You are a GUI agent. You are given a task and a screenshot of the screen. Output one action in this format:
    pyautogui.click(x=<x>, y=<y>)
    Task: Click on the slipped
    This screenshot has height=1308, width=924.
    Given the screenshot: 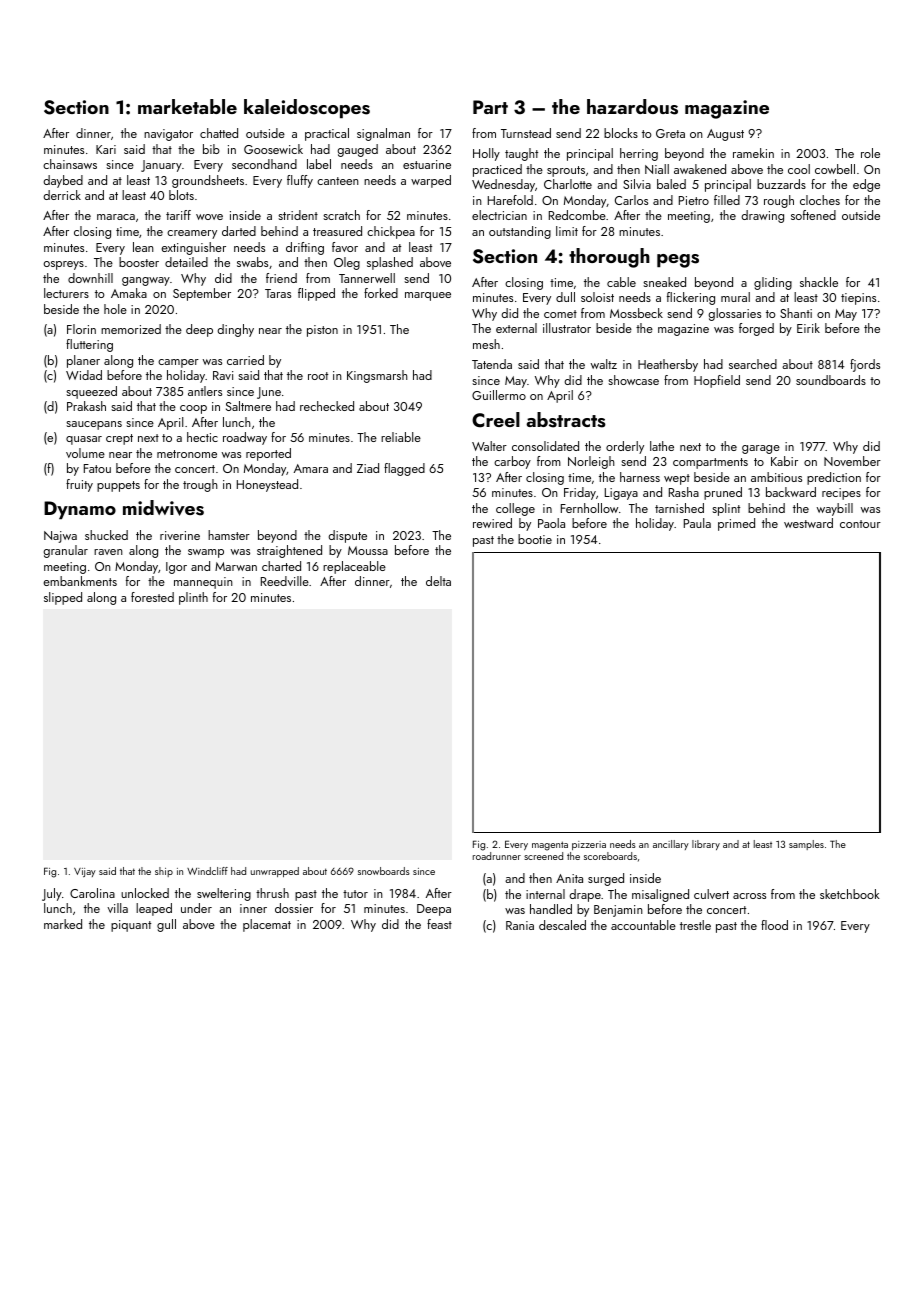 What is the action you would take?
    pyautogui.click(x=63, y=598)
